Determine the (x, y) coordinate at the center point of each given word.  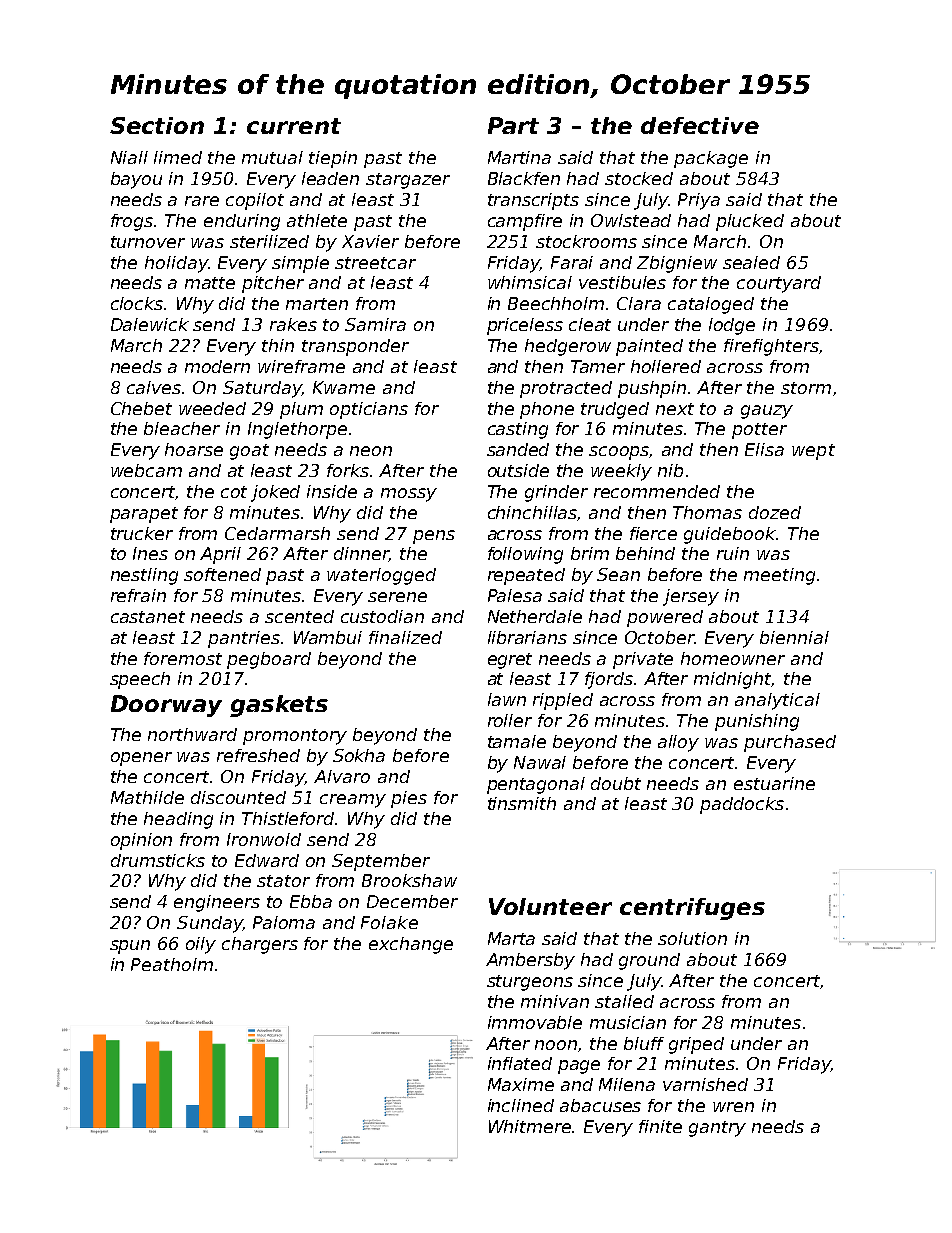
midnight (733, 680)
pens (434, 537)
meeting (779, 576)
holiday (176, 264)
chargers (260, 945)
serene (397, 597)
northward (192, 734)
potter (759, 431)
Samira (375, 324)
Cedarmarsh (277, 533)
